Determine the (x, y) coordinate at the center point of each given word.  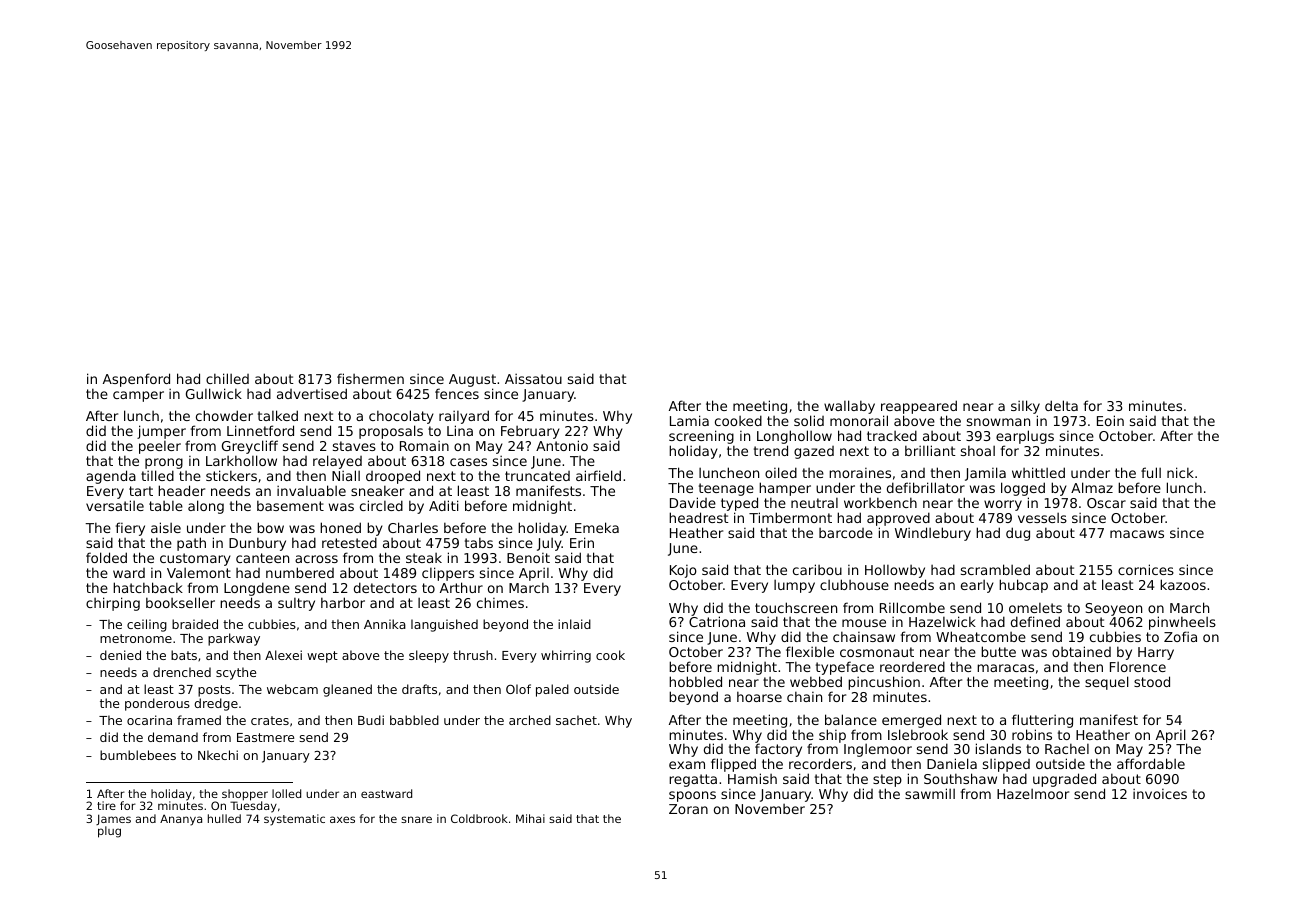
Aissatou (533, 379)
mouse (864, 623)
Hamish (752, 779)
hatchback (148, 587)
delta (1061, 405)
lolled (286, 793)
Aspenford (136, 380)
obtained (1081, 651)
